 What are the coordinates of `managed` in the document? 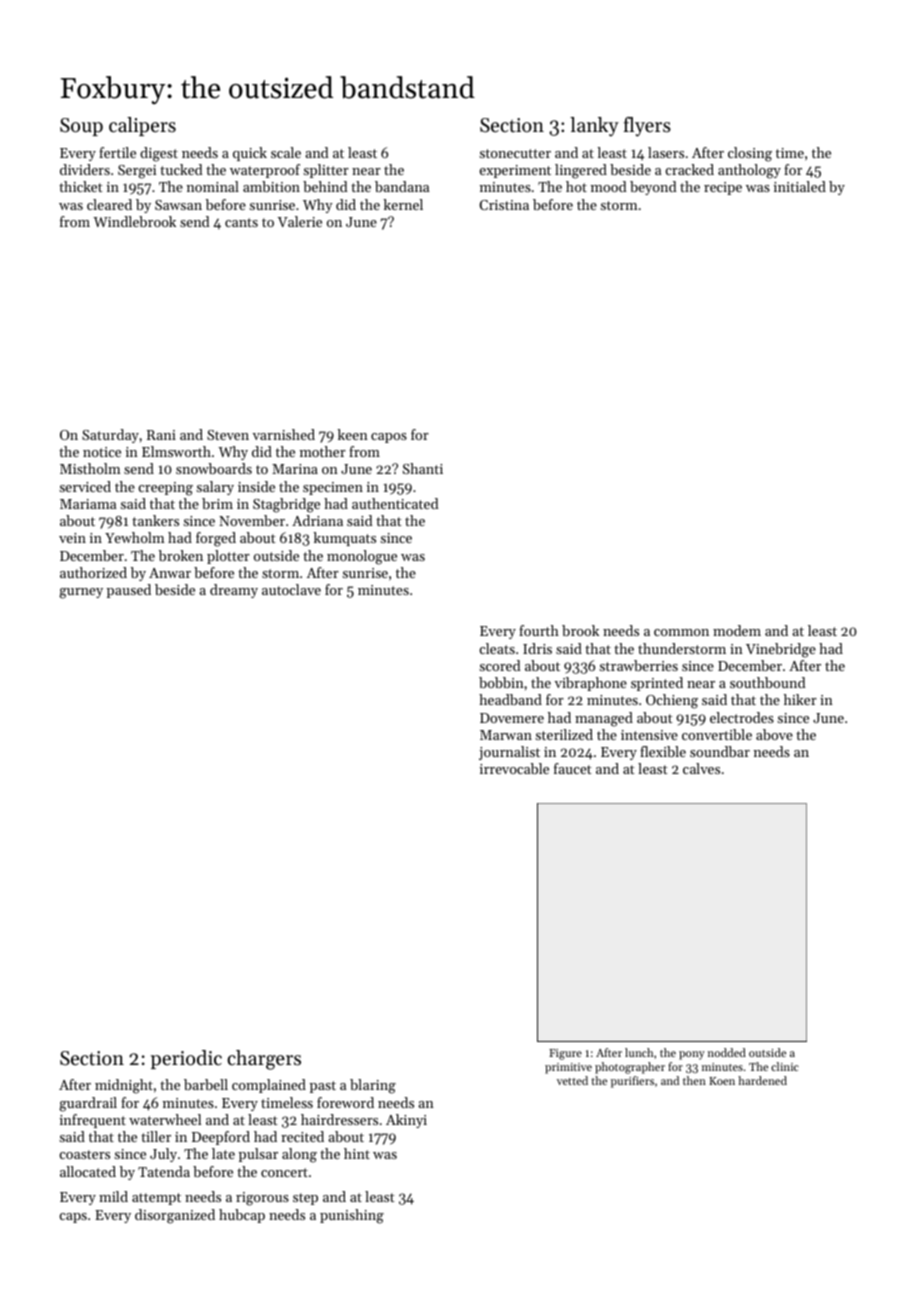 It's located at (604, 719).
